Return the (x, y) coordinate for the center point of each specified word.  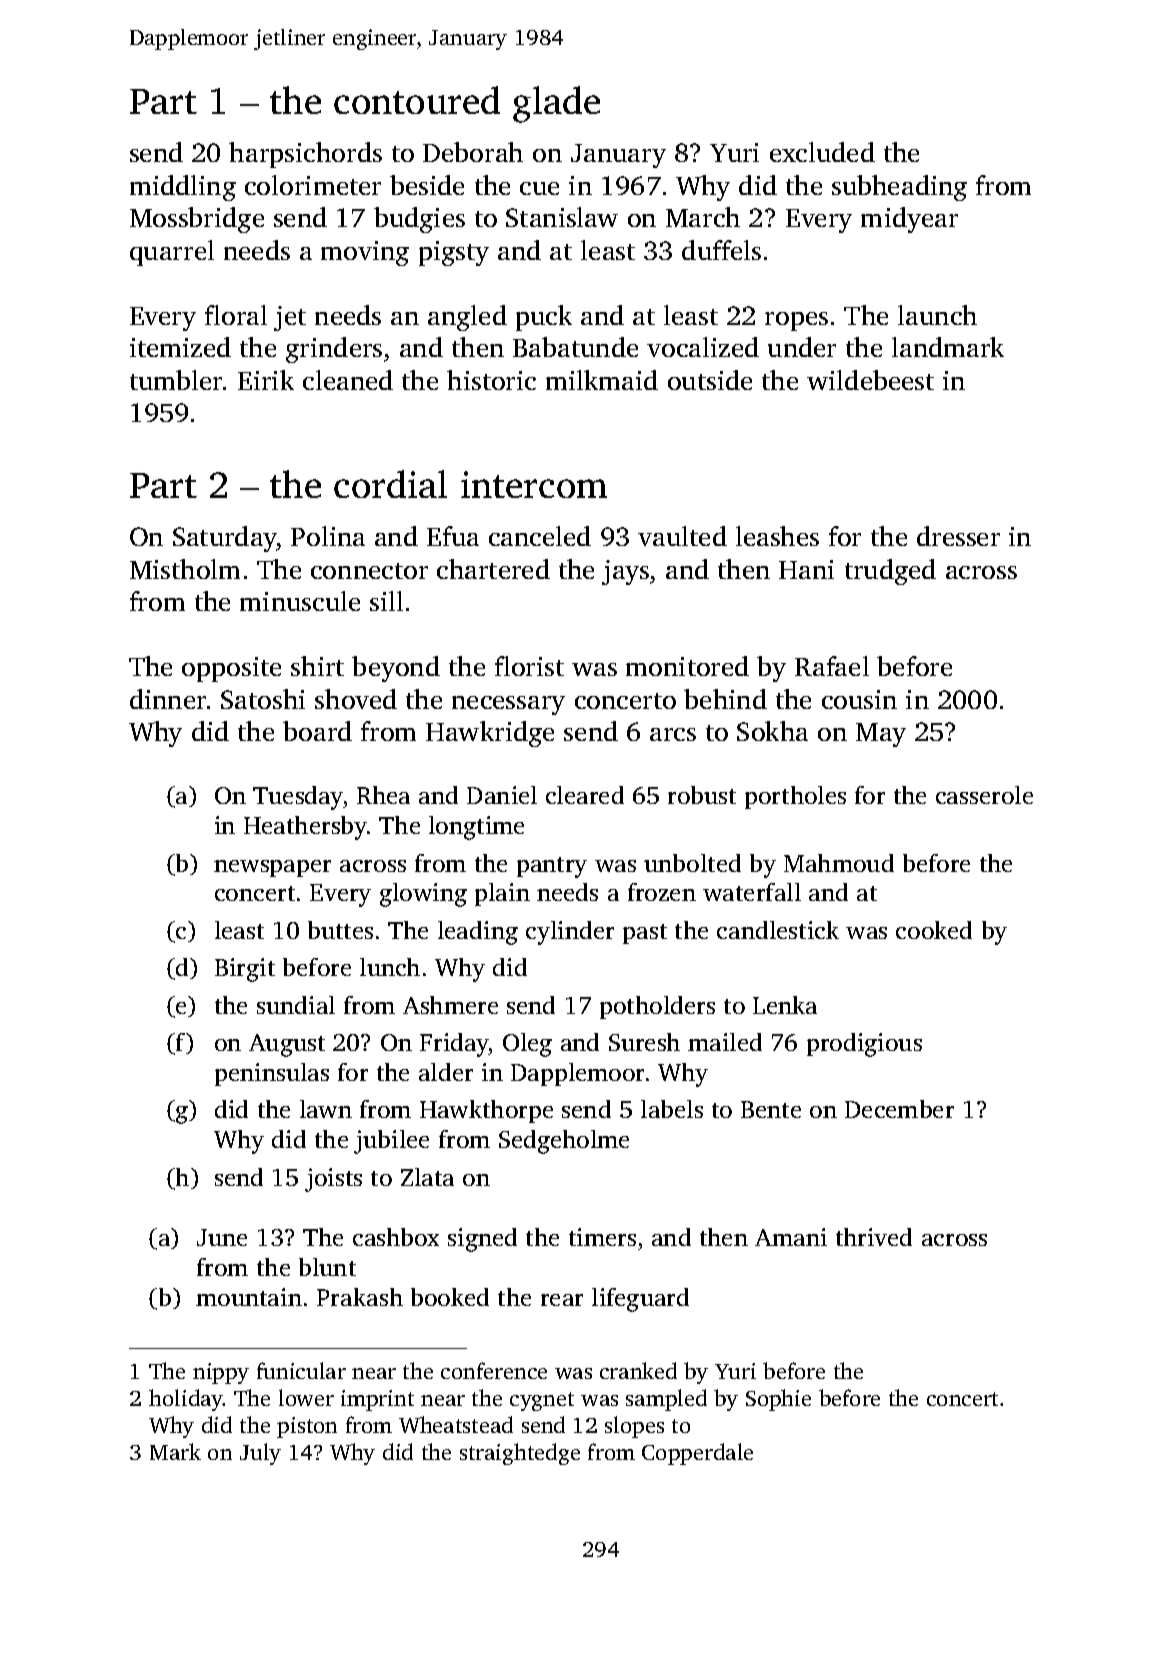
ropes (796, 321)
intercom (534, 484)
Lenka (785, 1005)
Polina (328, 536)
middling (183, 188)
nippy (221, 1373)
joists (333, 1180)
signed (482, 1240)
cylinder (570, 933)
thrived (874, 1237)
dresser (958, 536)
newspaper (272, 868)
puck (544, 318)
